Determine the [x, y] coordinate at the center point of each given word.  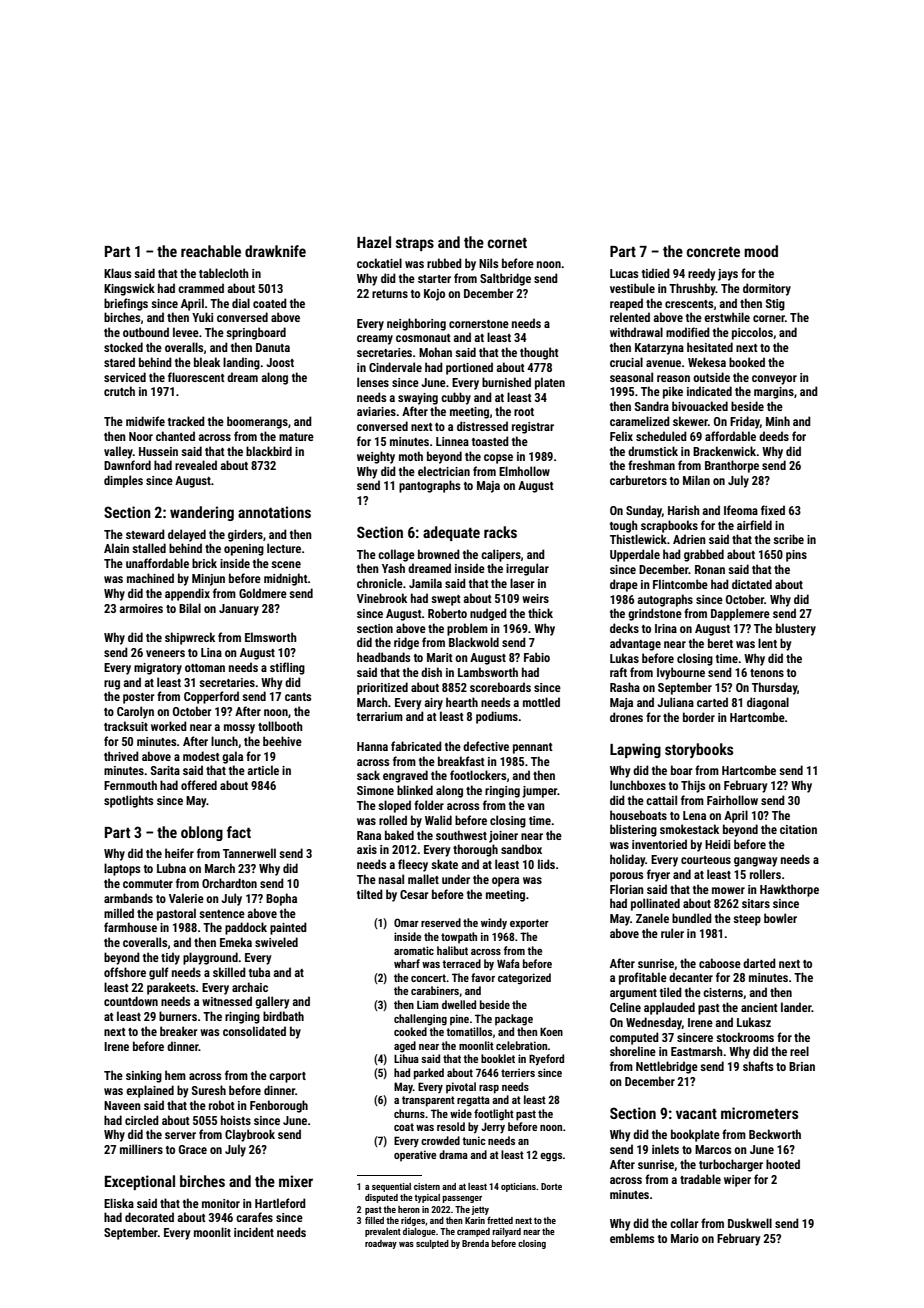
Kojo [434, 295]
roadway [381, 1244]
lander [796, 1007]
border [699, 717]
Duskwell [750, 1223]
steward [145, 534]
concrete [713, 252]
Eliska [119, 1203]
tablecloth [224, 273]
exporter [529, 924]
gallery [272, 1002]
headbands [383, 657]
